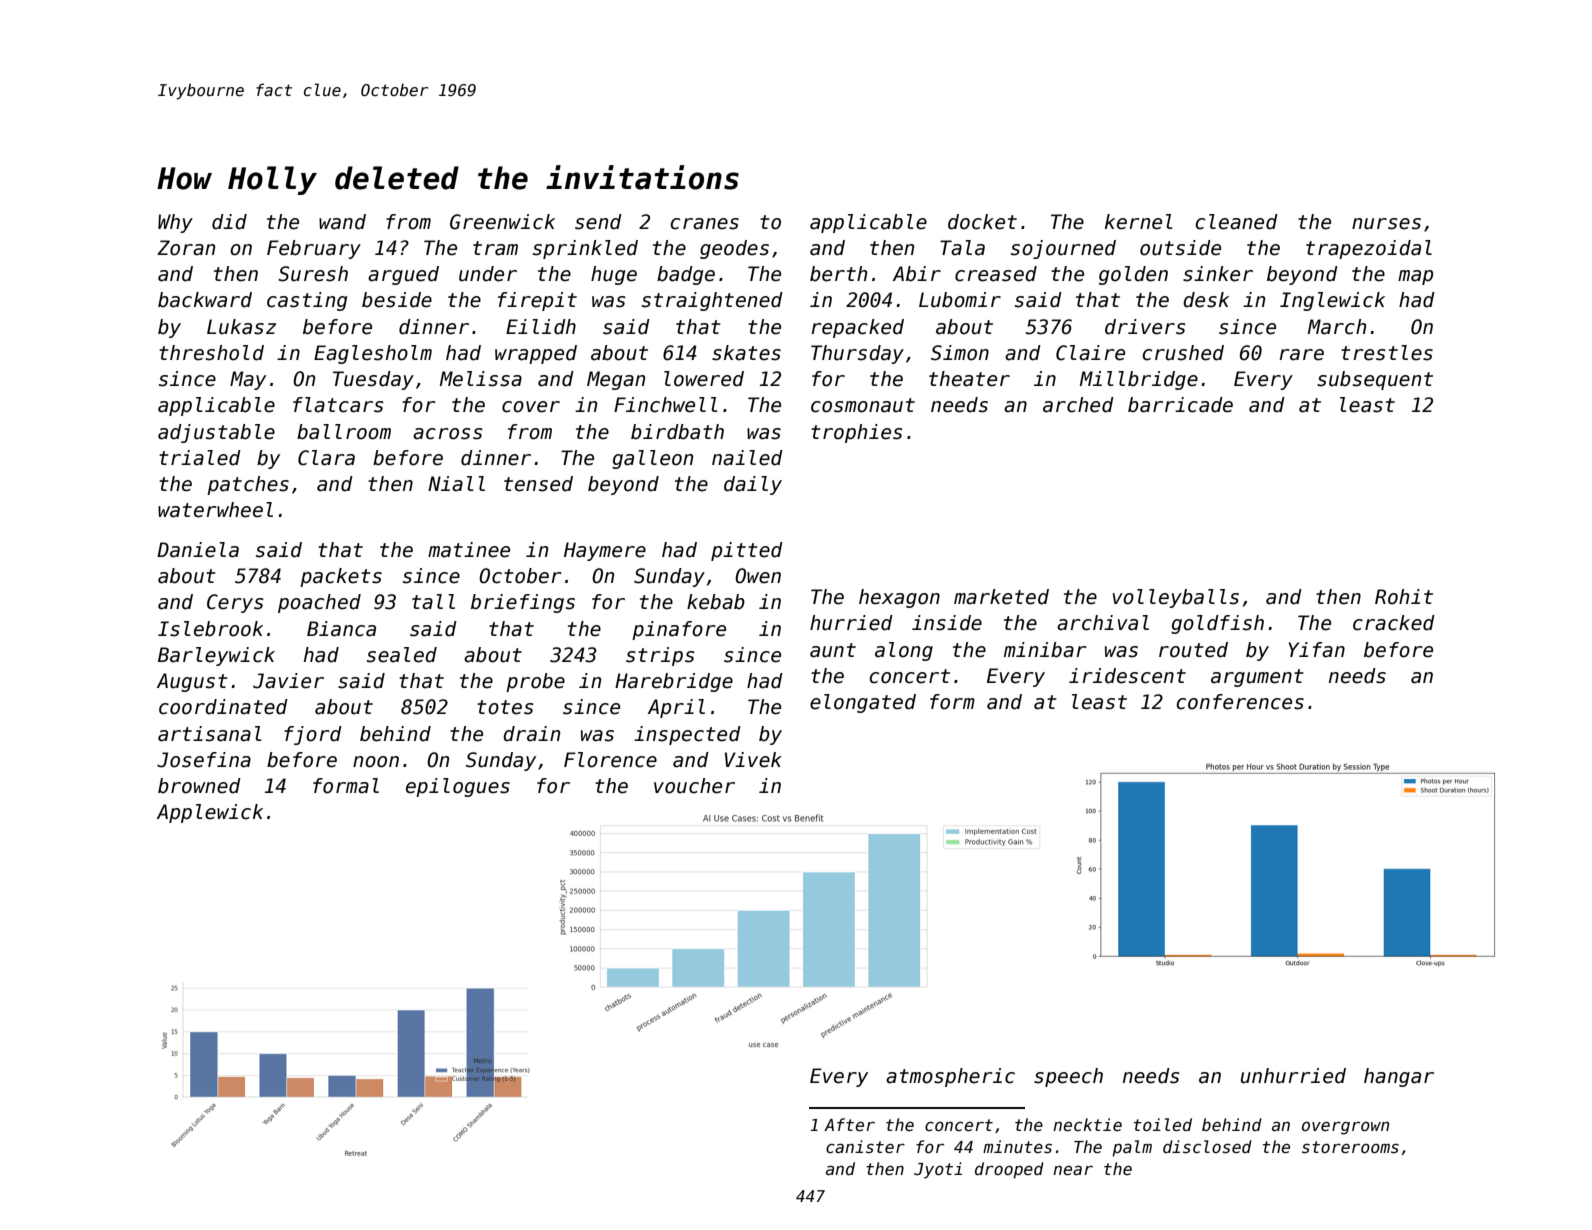 Image resolution: width=1592 pixels, height=1230 pixels. Describe the element at coordinates (849, 1124) in the page. I see `After` at that location.
